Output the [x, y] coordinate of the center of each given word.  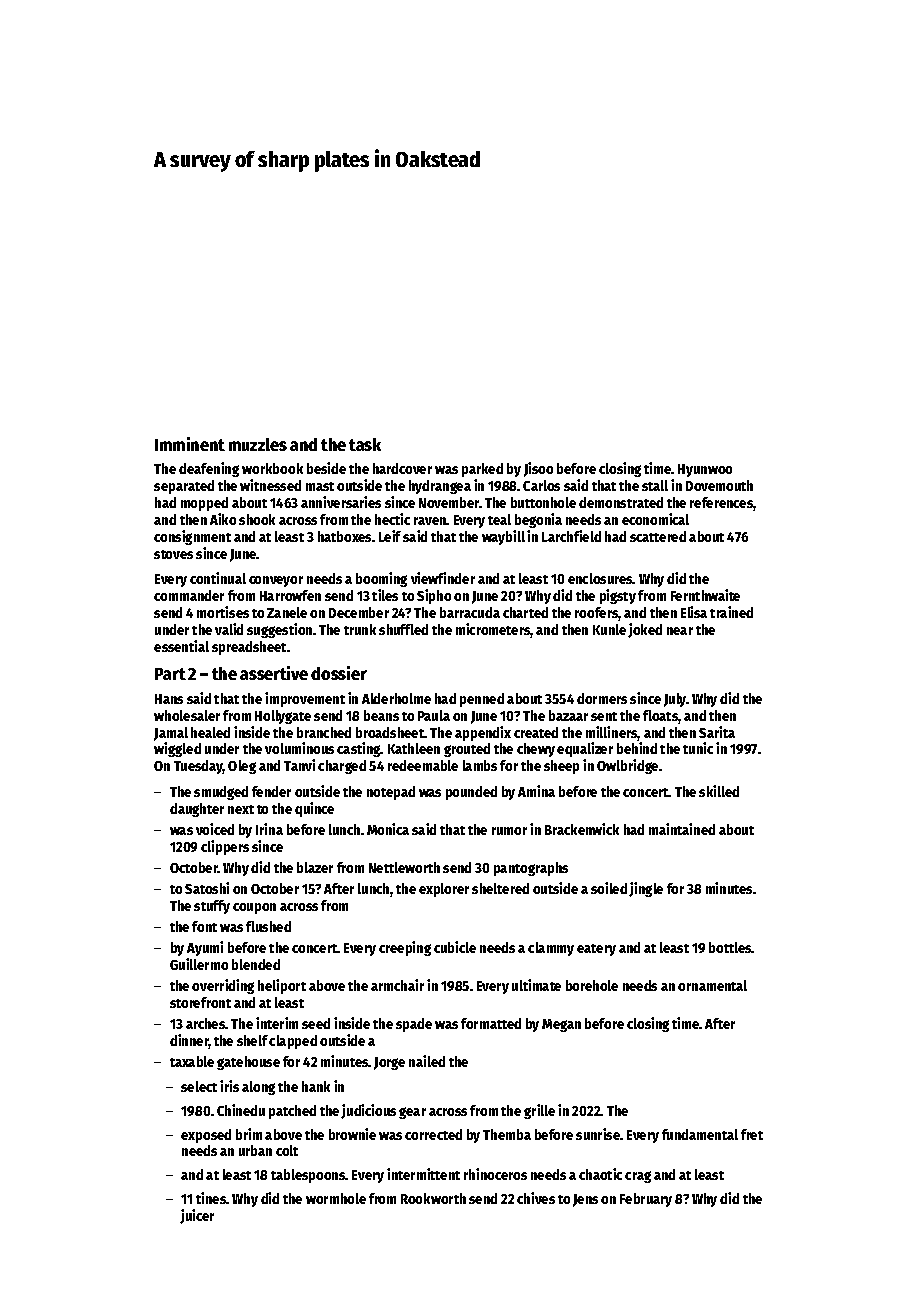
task [365, 444]
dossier [339, 673]
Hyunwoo [705, 470]
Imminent [190, 444]
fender [271, 791]
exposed [206, 1136]
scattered [658, 536]
